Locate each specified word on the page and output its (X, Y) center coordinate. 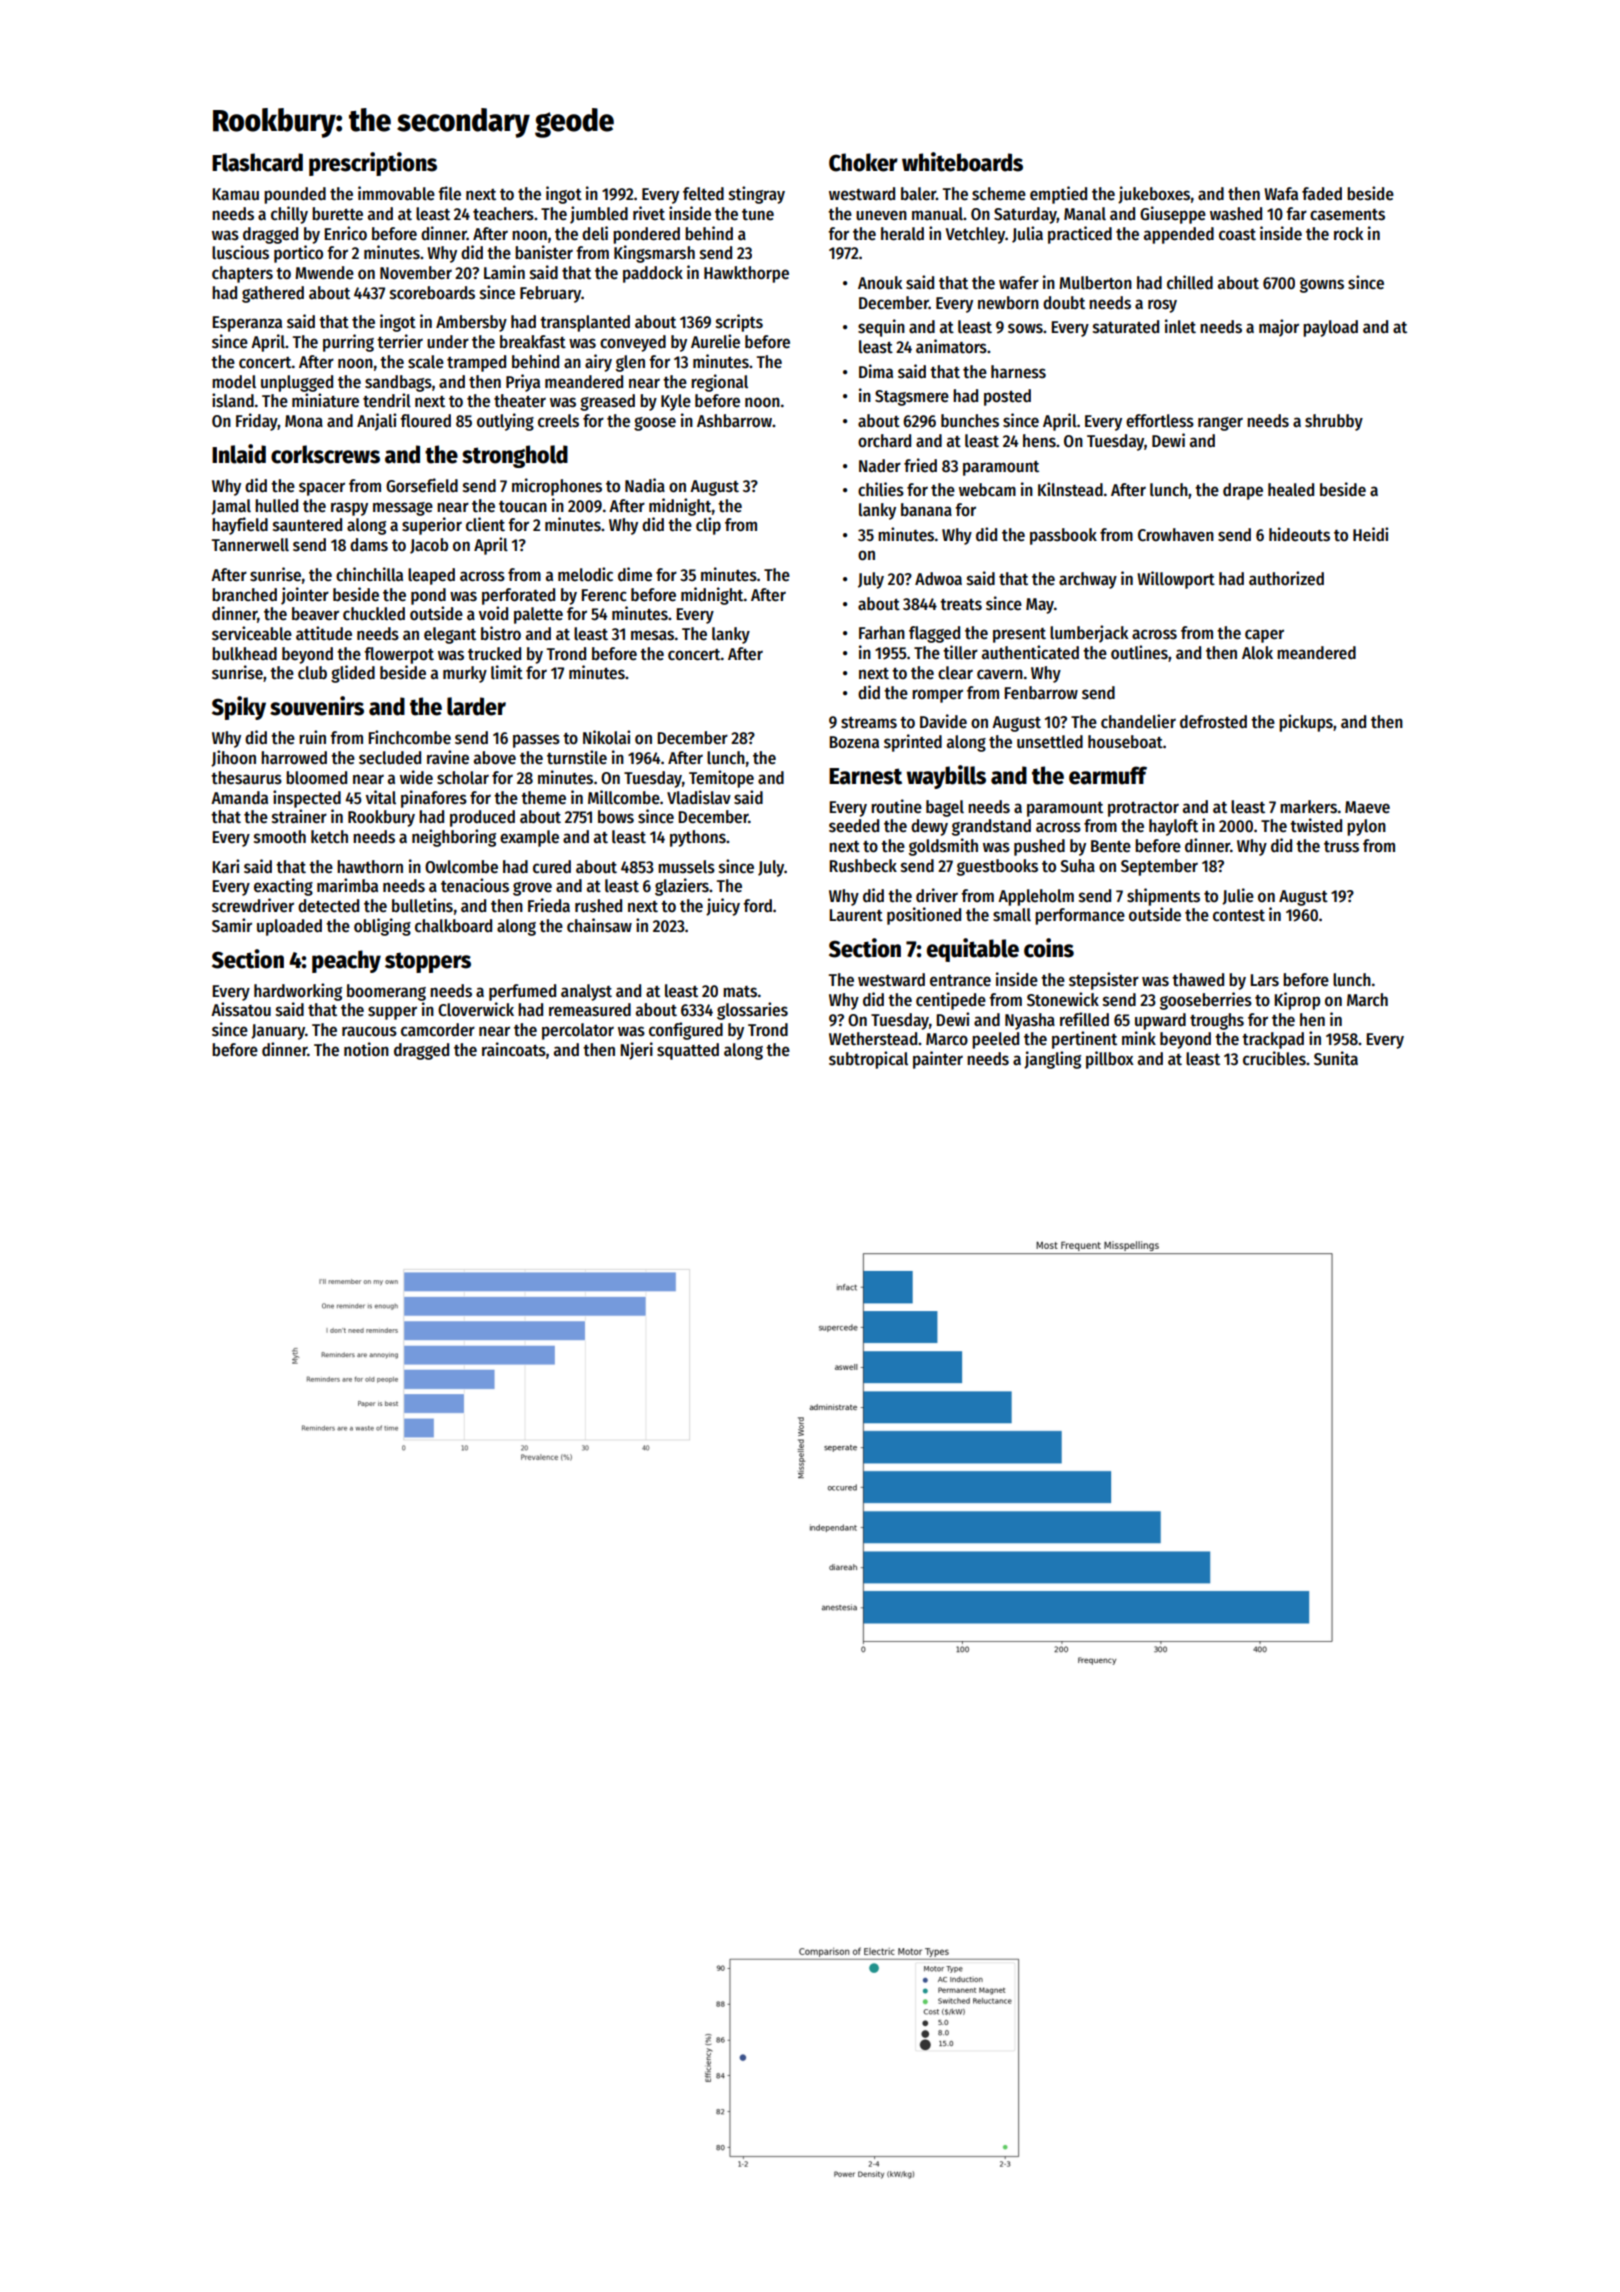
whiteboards (962, 162)
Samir (232, 925)
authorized (1286, 578)
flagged (934, 634)
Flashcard (257, 162)
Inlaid (239, 454)
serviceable (252, 633)
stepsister (1104, 981)
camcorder (438, 1030)
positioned (924, 916)
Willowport (1176, 580)
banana (926, 510)
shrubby (1334, 422)
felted (703, 194)
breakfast (533, 342)
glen (630, 363)
